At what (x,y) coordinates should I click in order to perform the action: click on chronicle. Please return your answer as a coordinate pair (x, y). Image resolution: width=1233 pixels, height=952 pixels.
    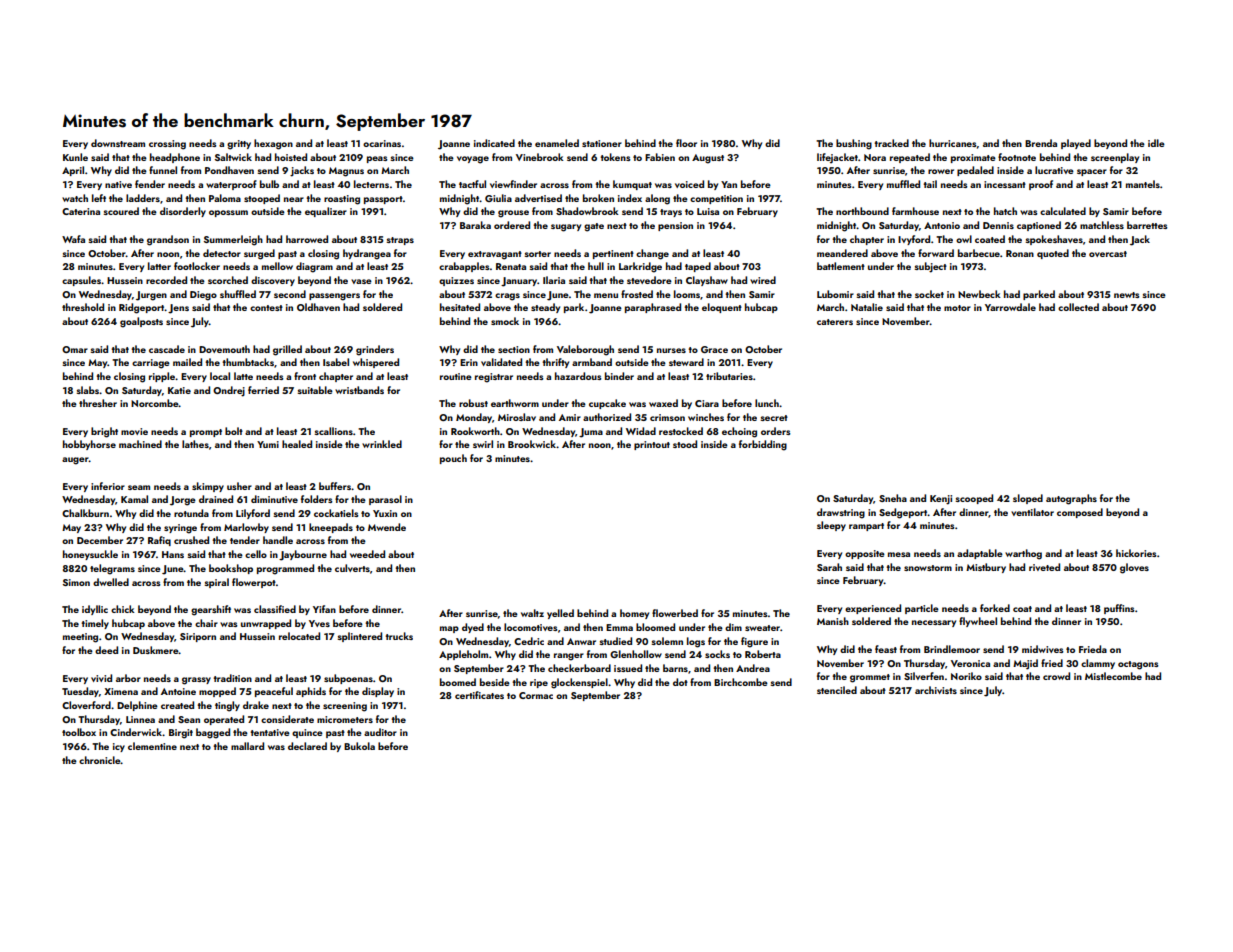
    Looking at the image, I should click on (100, 760).
